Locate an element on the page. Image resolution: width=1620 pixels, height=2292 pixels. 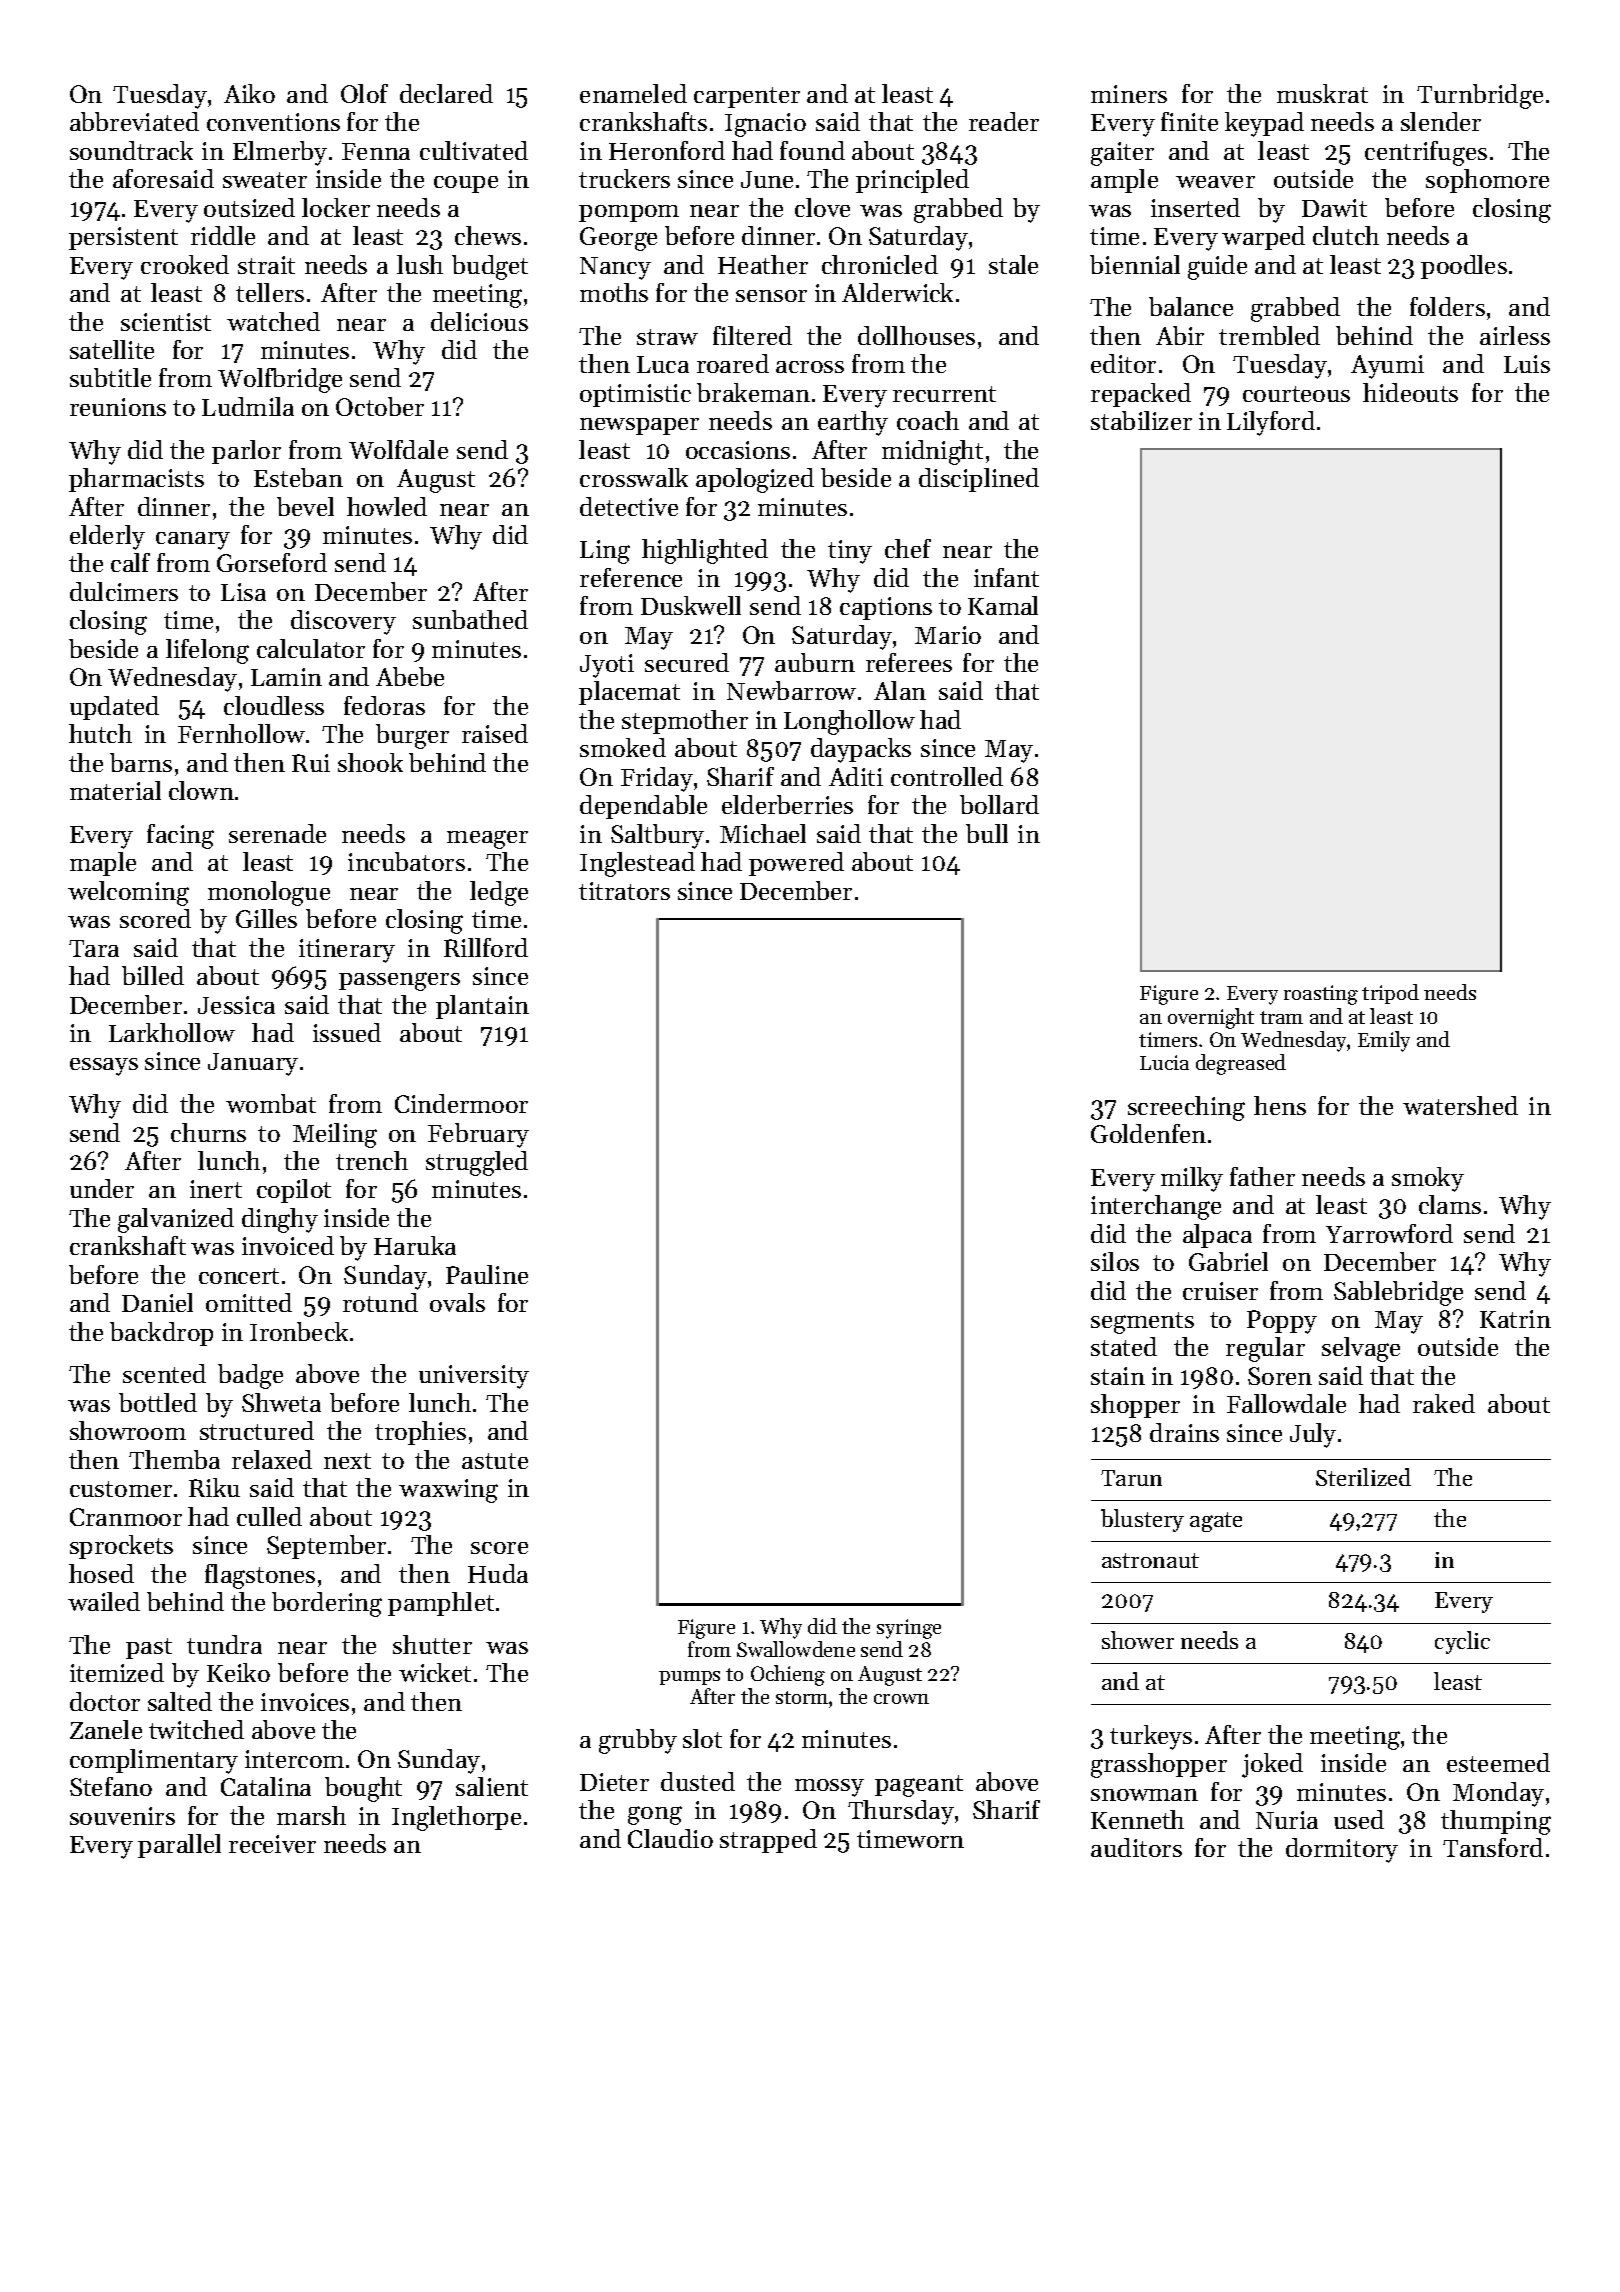
Abir is located at coordinates (1180, 335).
